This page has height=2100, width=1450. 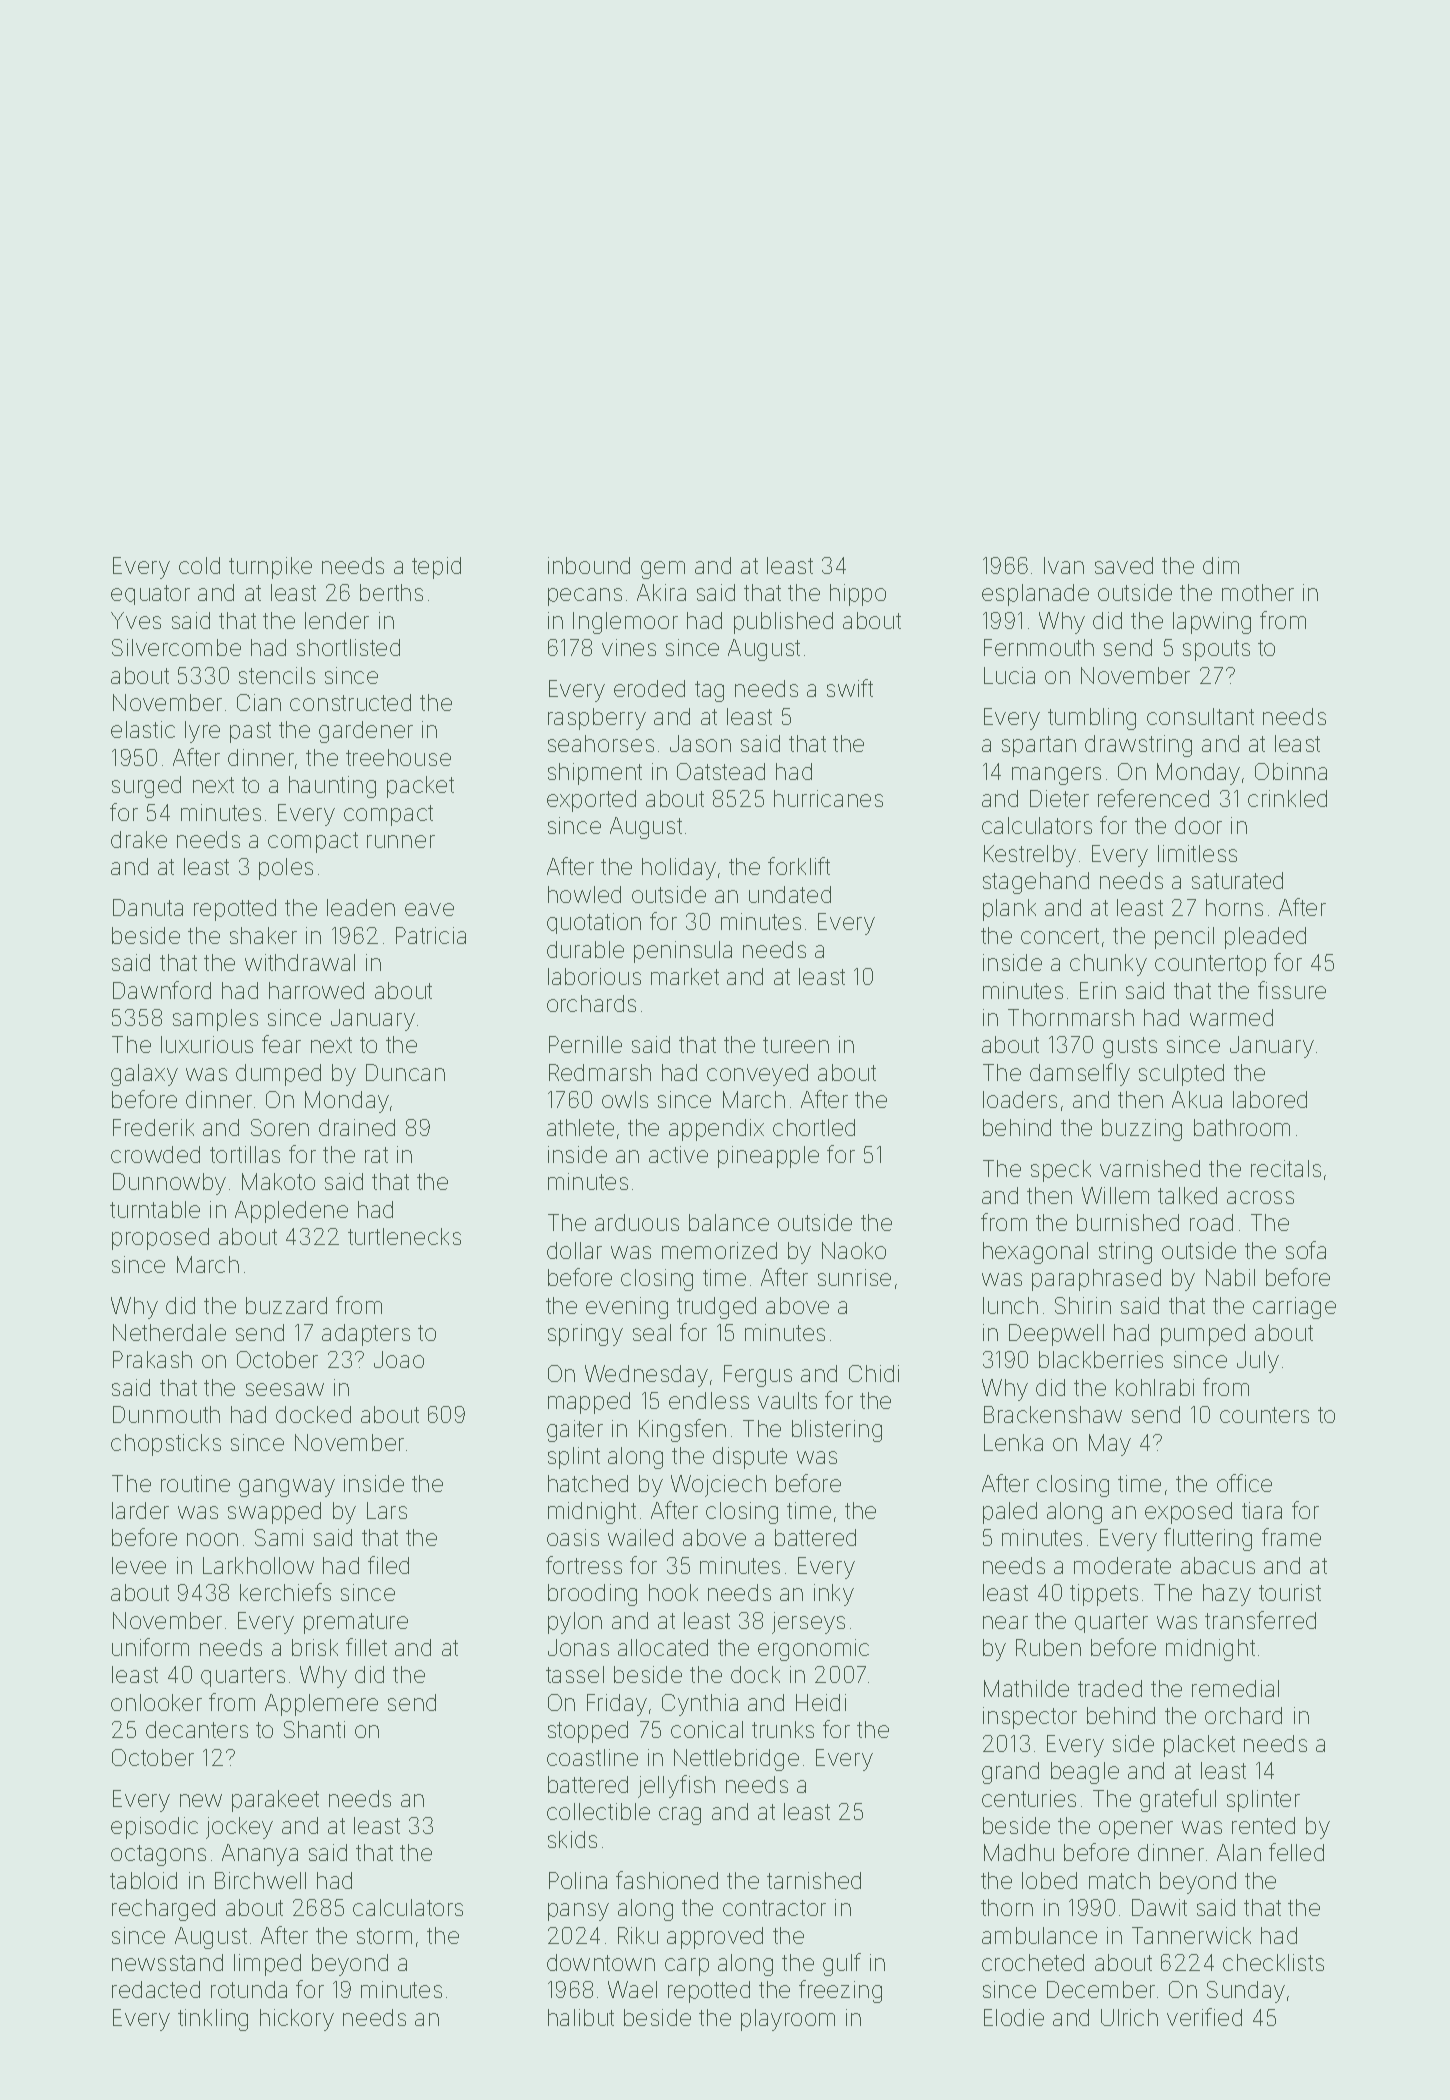 What do you see at coordinates (796, 1045) in the page?
I see `tureen` at bounding box center [796, 1045].
